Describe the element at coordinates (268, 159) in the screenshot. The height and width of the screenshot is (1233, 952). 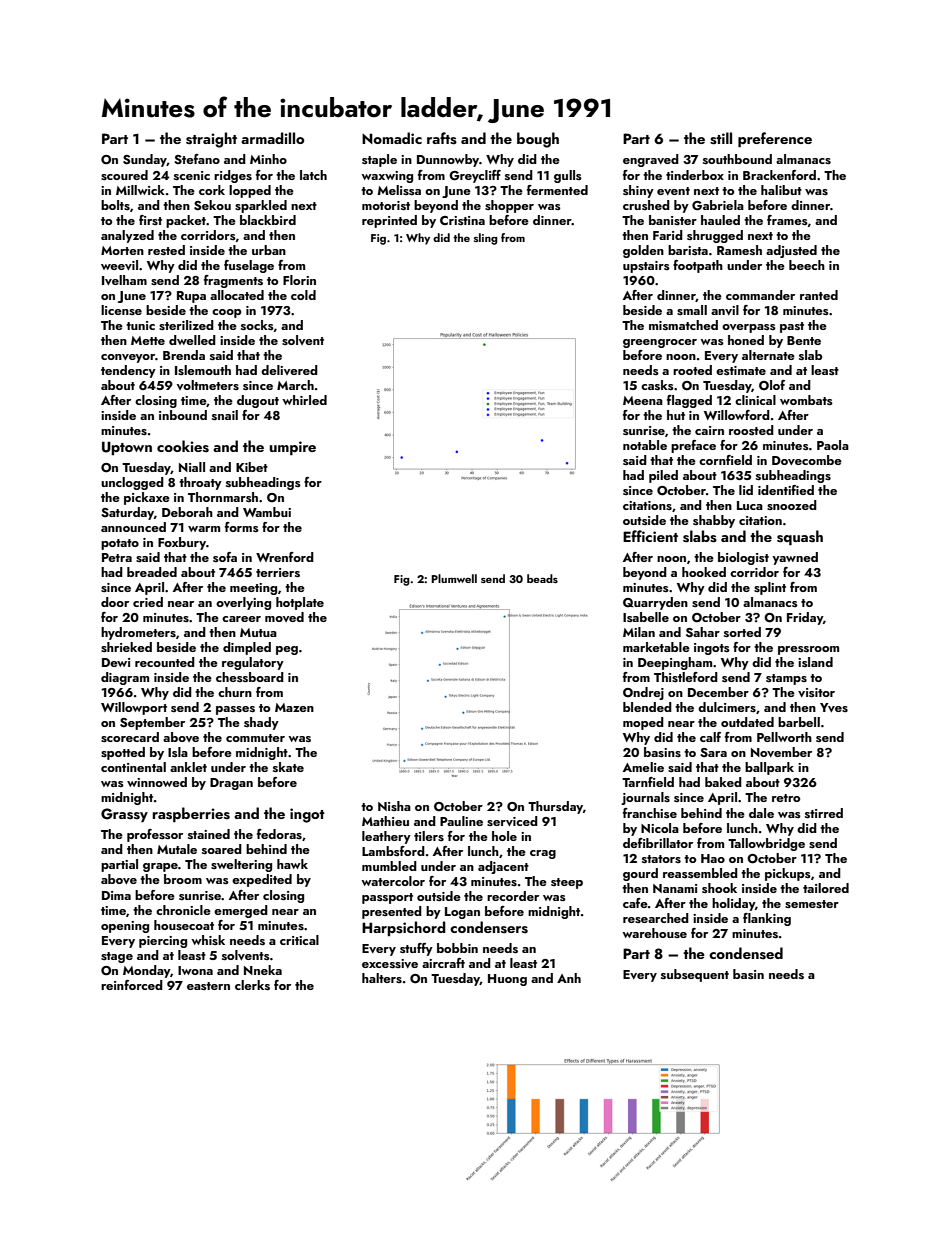
I see `Minho` at that location.
